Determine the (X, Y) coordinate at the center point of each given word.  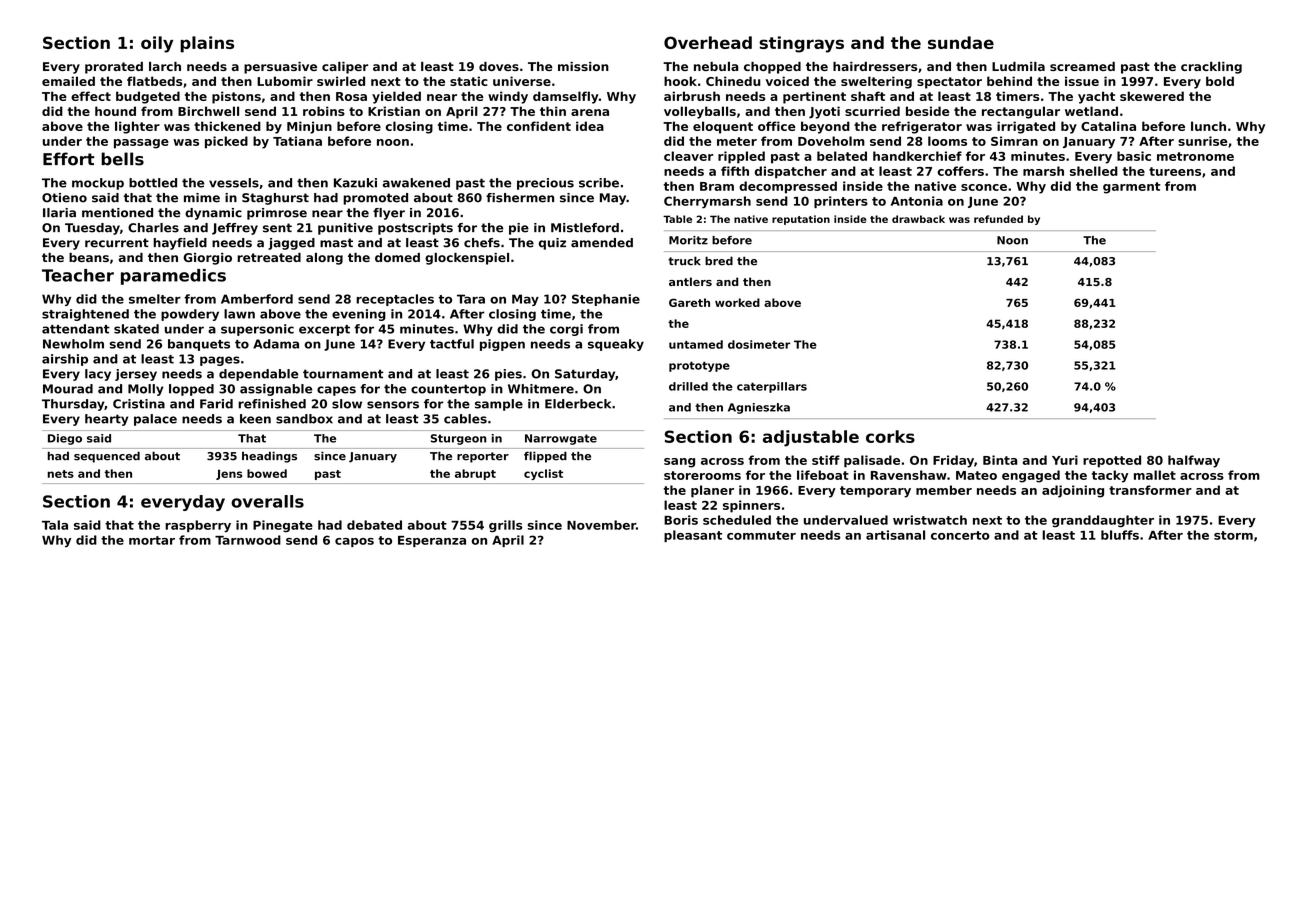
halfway (1194, 461)
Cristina (139, 404)
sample (499, 405)
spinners (751, 506)
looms (947, 141)
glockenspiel (467, 259)
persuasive (280, 68)
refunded (998, 219)
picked (226, 142)
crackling (1211, 68)
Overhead (708, 42)
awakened (416, 183)
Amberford (257, 299)
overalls (267, 501)
